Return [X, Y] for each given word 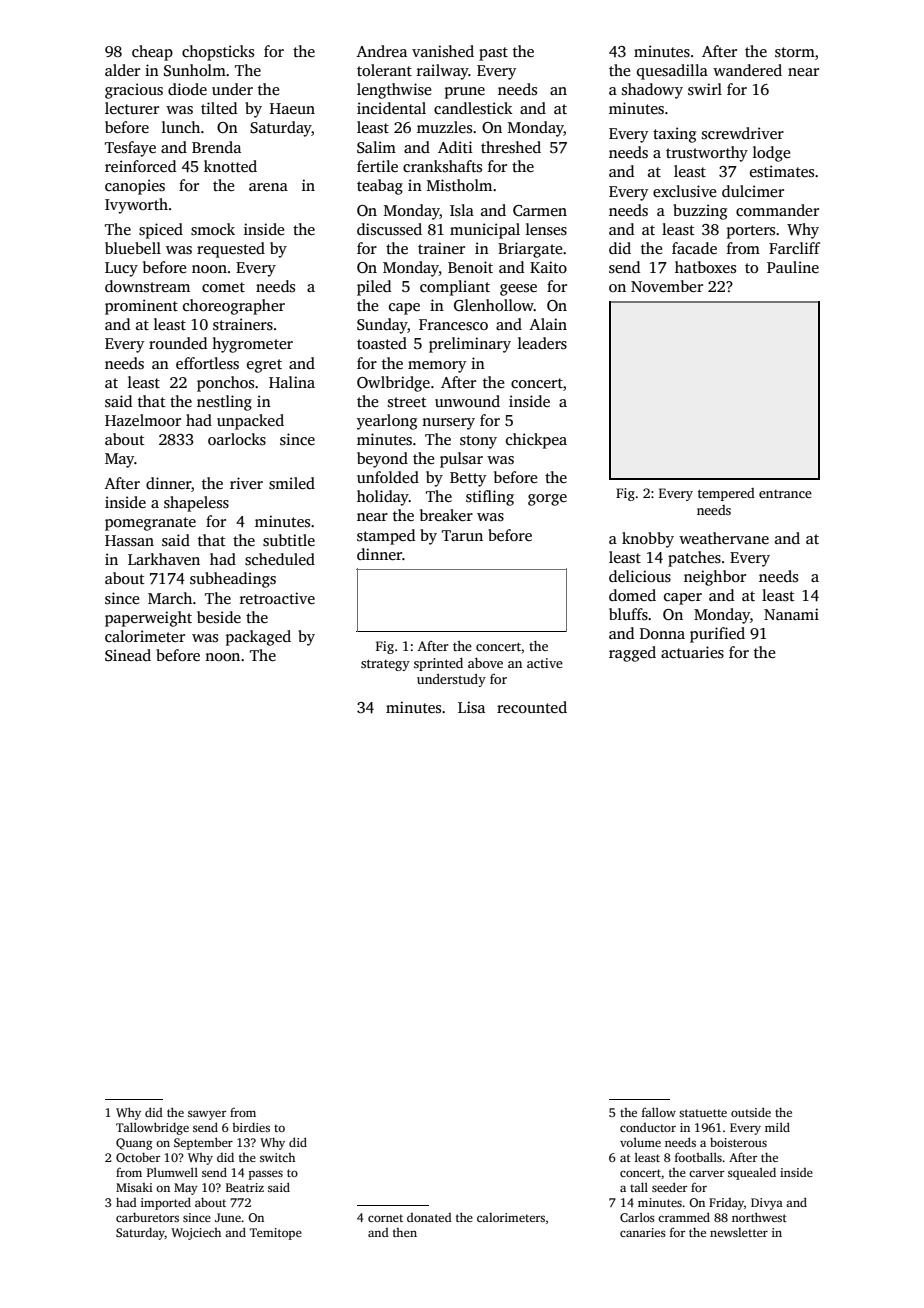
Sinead [128, 655]
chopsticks [218, 53]
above [485, 663]
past [493, 54]
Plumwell [172, 1172]
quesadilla [672, 72]
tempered [726, 494]
